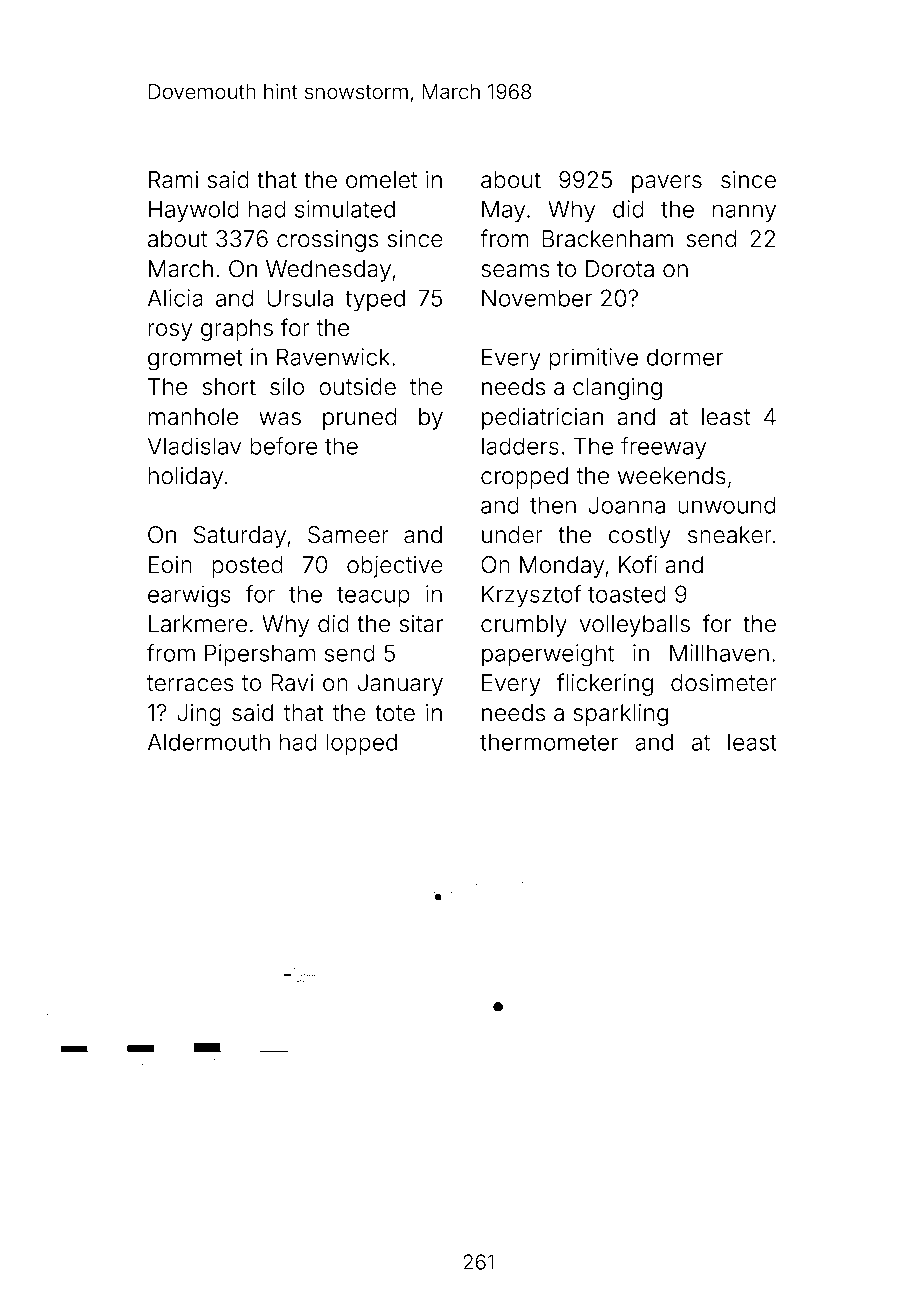 This screenshot has height=1311, width=924. Describe the element at coordinates (726, 505) in the screenshot. I see `unwound` at that location.
